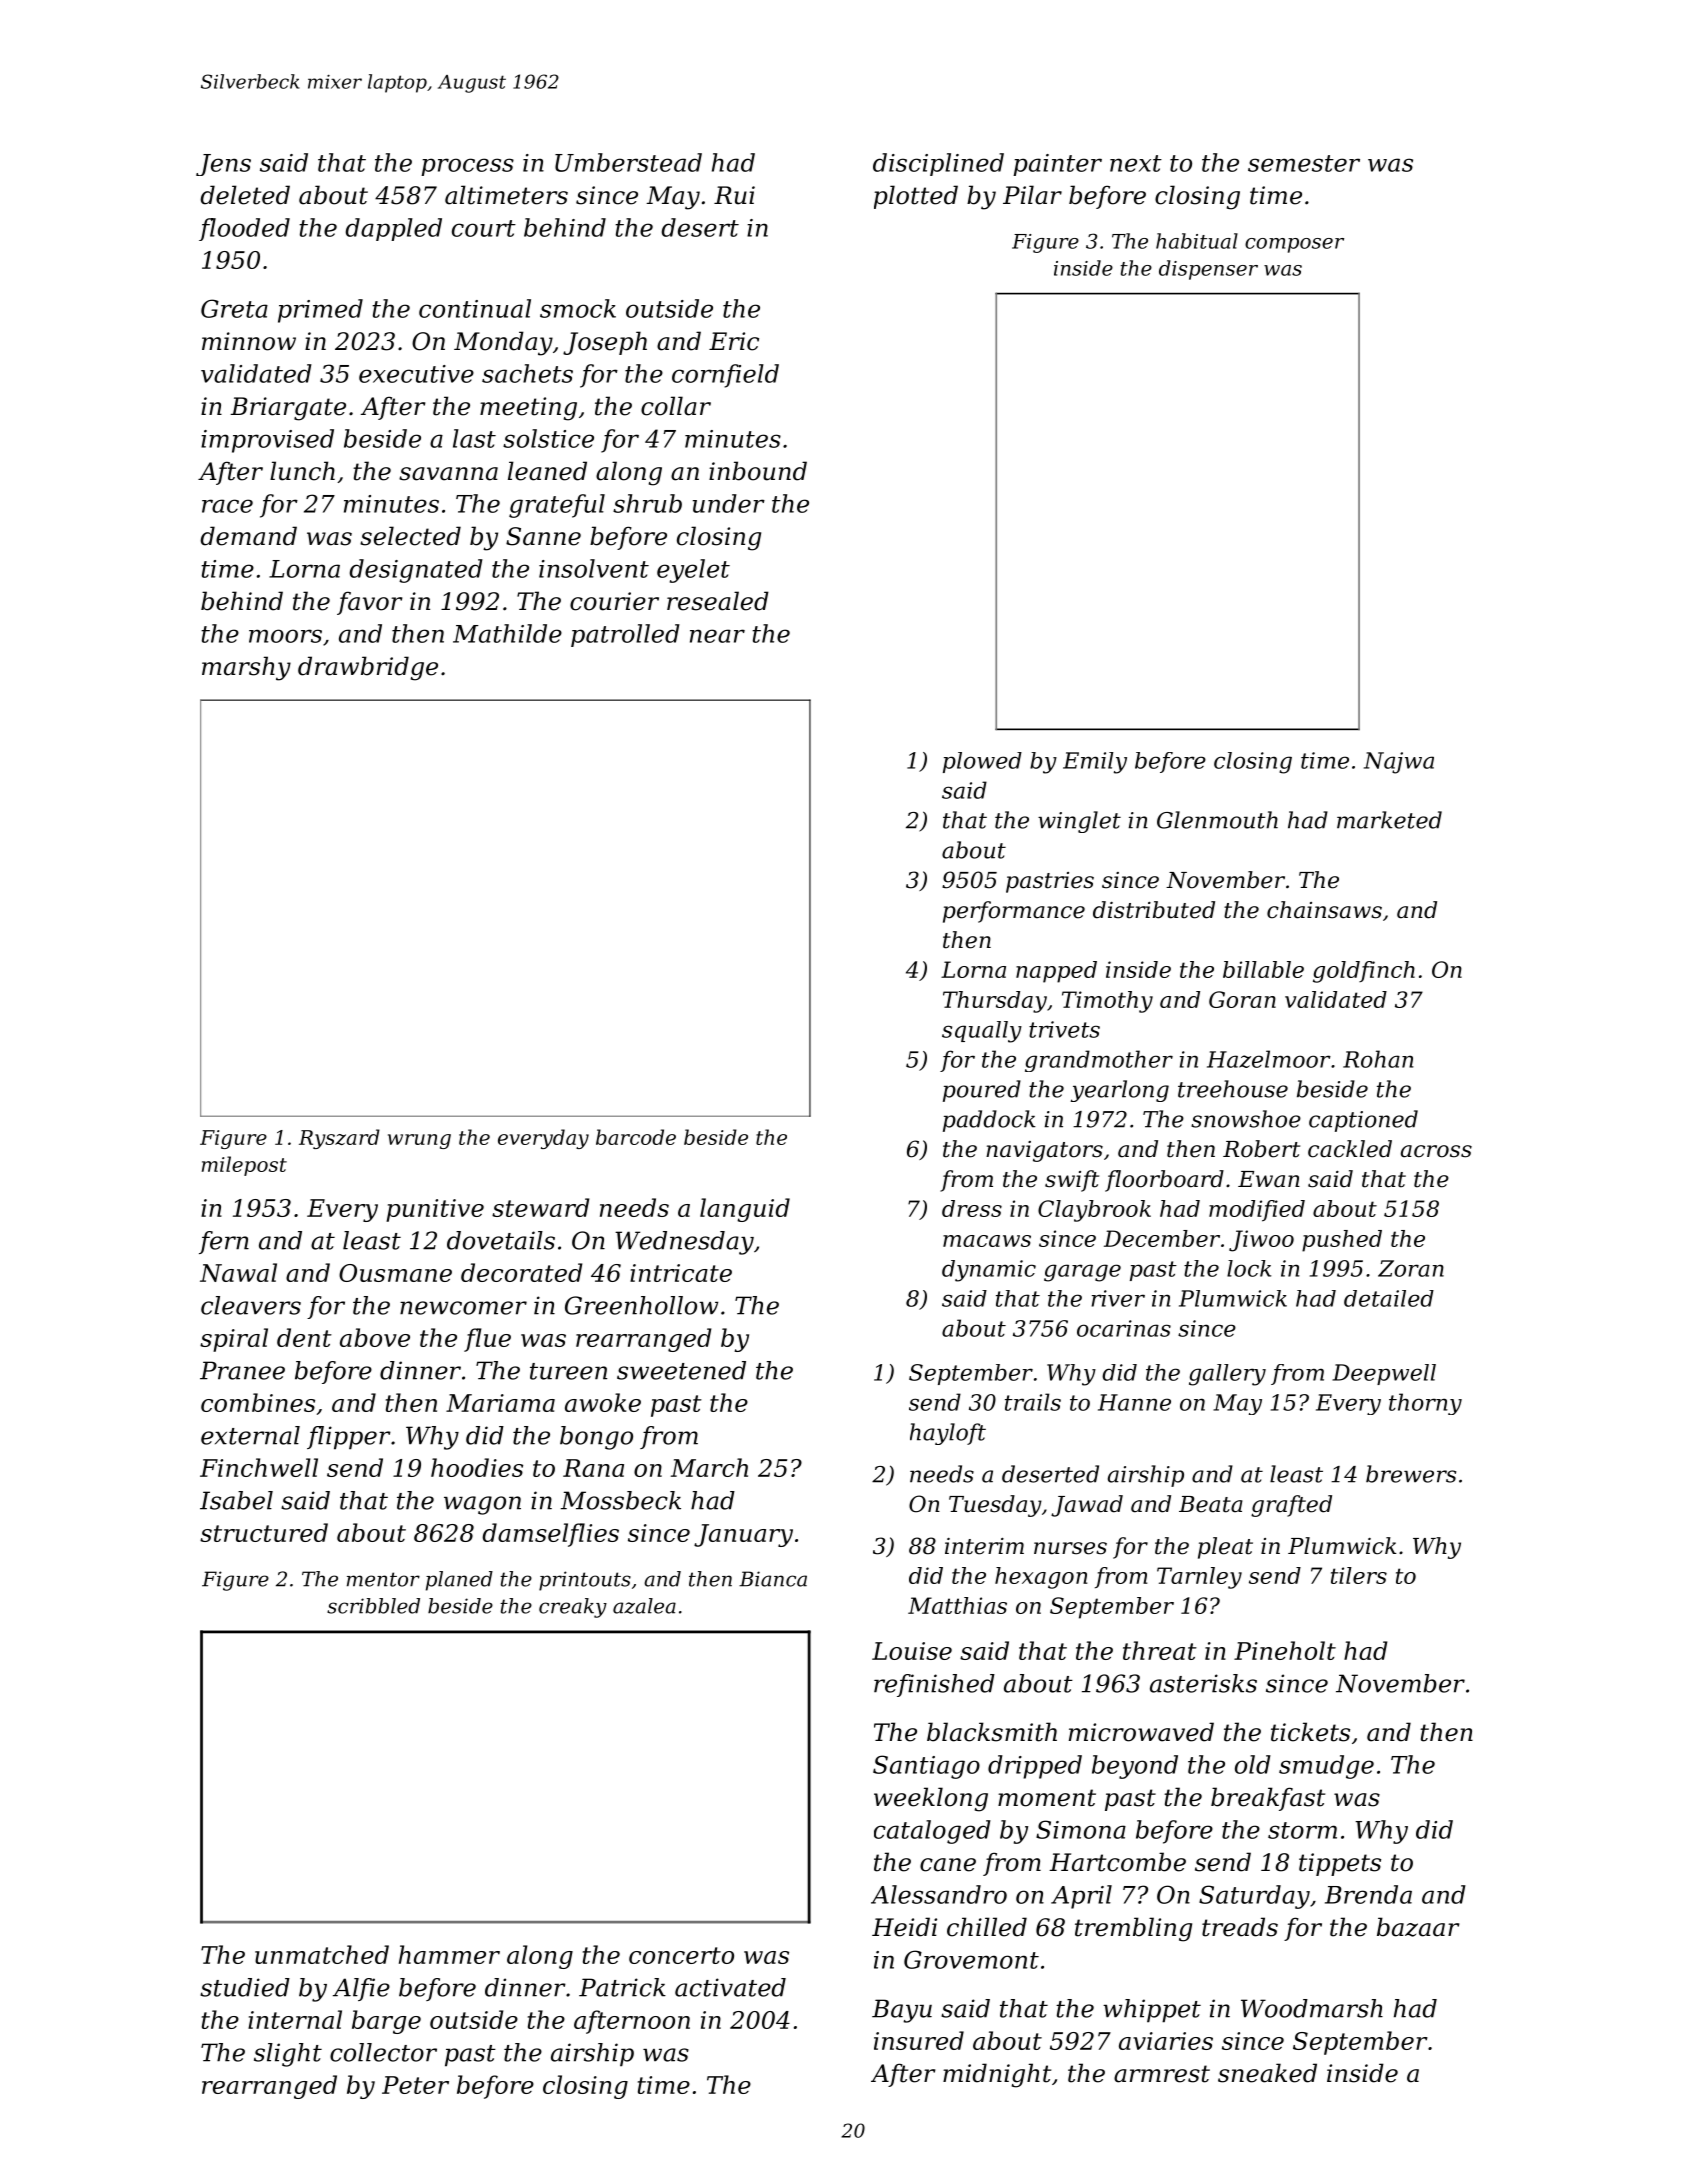 The width and height of the screenshot is (1683, 2178). I want to click on Heidi, so click(904, 1927).
